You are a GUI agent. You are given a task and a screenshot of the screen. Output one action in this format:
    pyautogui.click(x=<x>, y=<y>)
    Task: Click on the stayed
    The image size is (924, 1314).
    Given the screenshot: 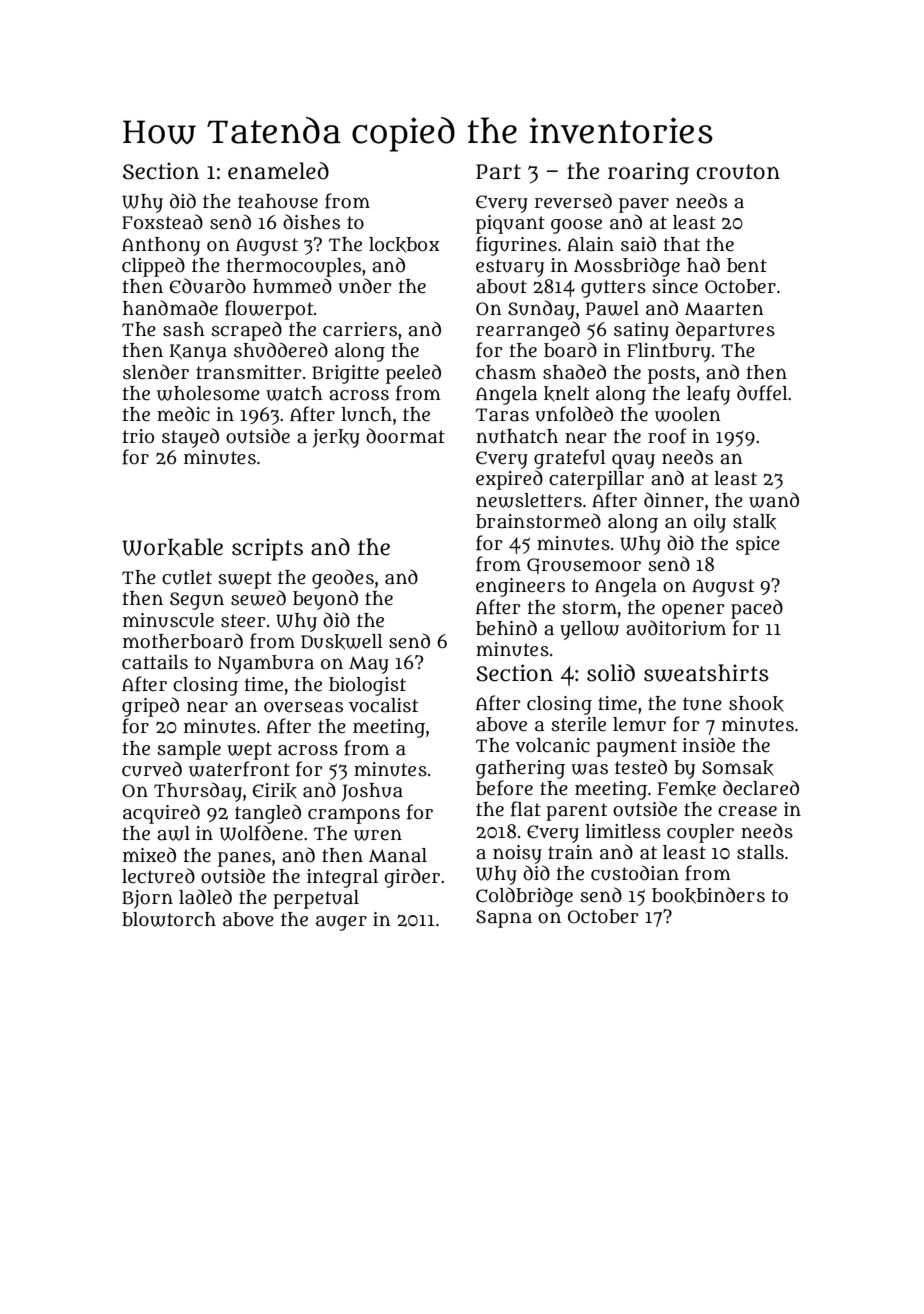 What is the action you would take?
    pyautogui.click(x=190, y=438)
